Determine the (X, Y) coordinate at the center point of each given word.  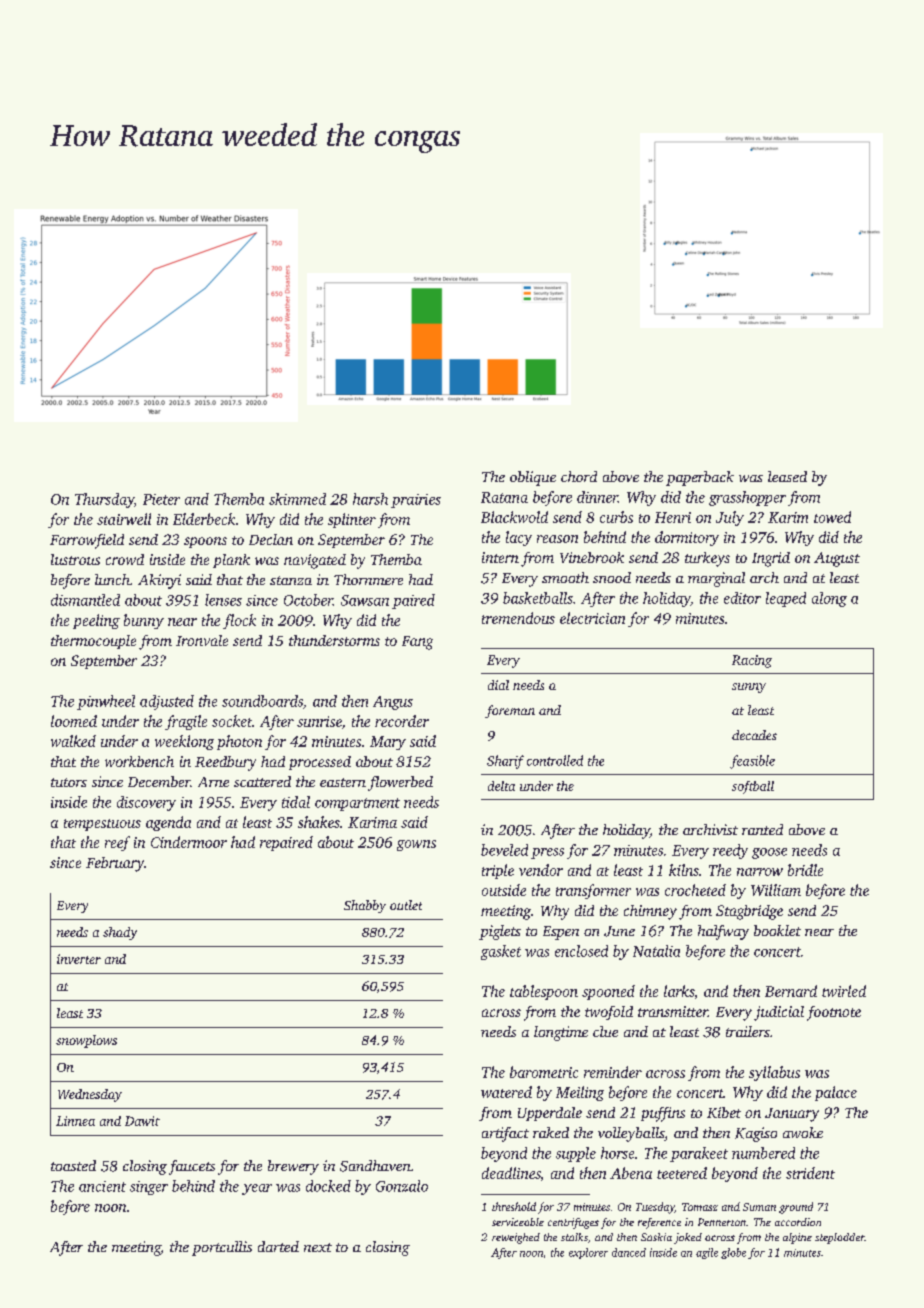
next (318, 1247)
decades (754, 735)
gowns (416, 845)
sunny (749, 688)
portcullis (222, 1248)
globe (733, 1253)
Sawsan (365, 600)
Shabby (365, 906)
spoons (205, 542)
